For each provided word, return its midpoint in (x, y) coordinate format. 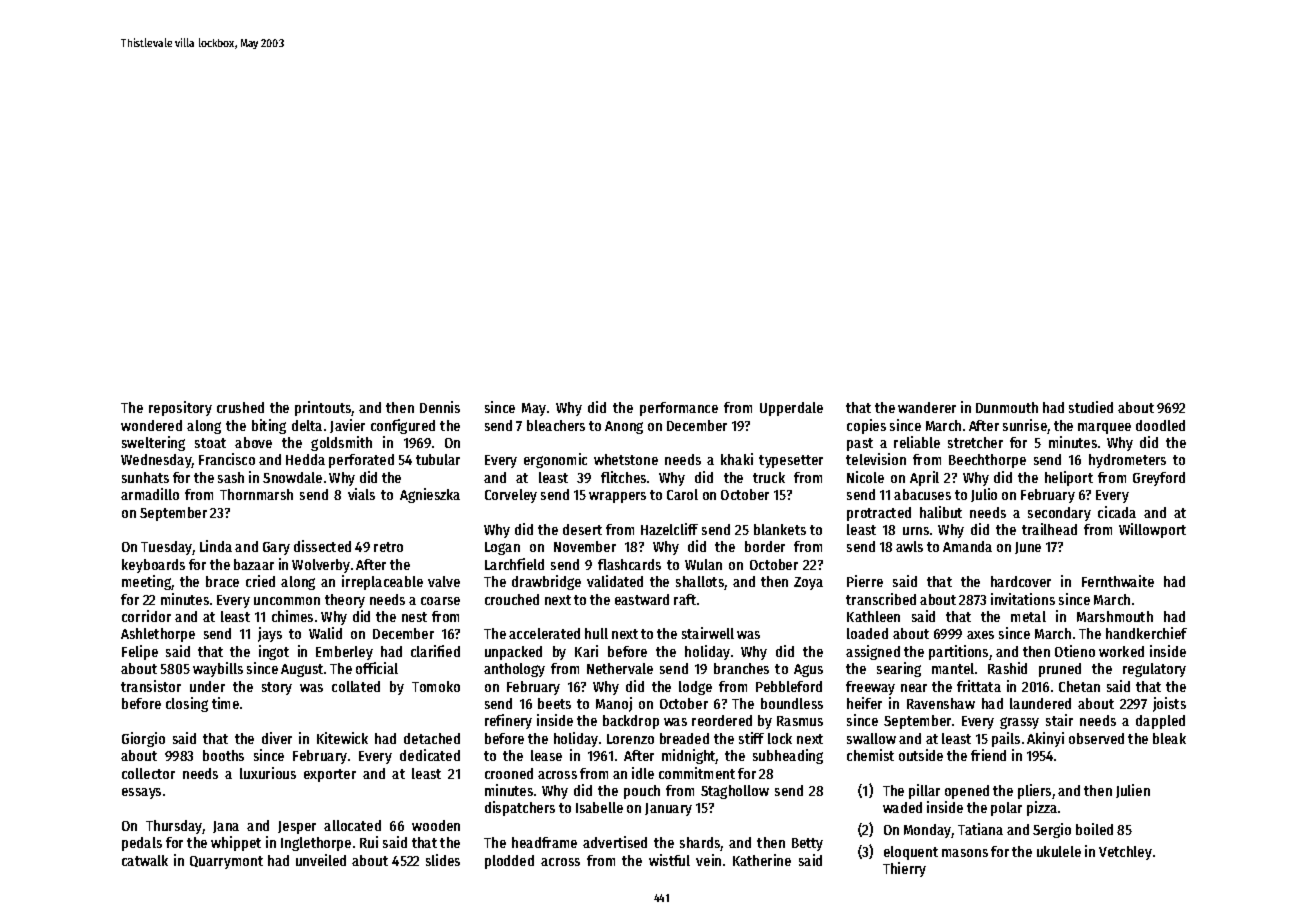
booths (223, 755)
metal (1028, 616)
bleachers (556, 425)
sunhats (145, 477)
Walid (325, 633)
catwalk (145, 860)
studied (1091, 407)
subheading (788, 756)
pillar (924, 791)
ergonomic (555, 460)
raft (685, 599)
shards (700, 844)
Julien (1133, 791)
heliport (1069, 478)
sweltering (153, 443)
